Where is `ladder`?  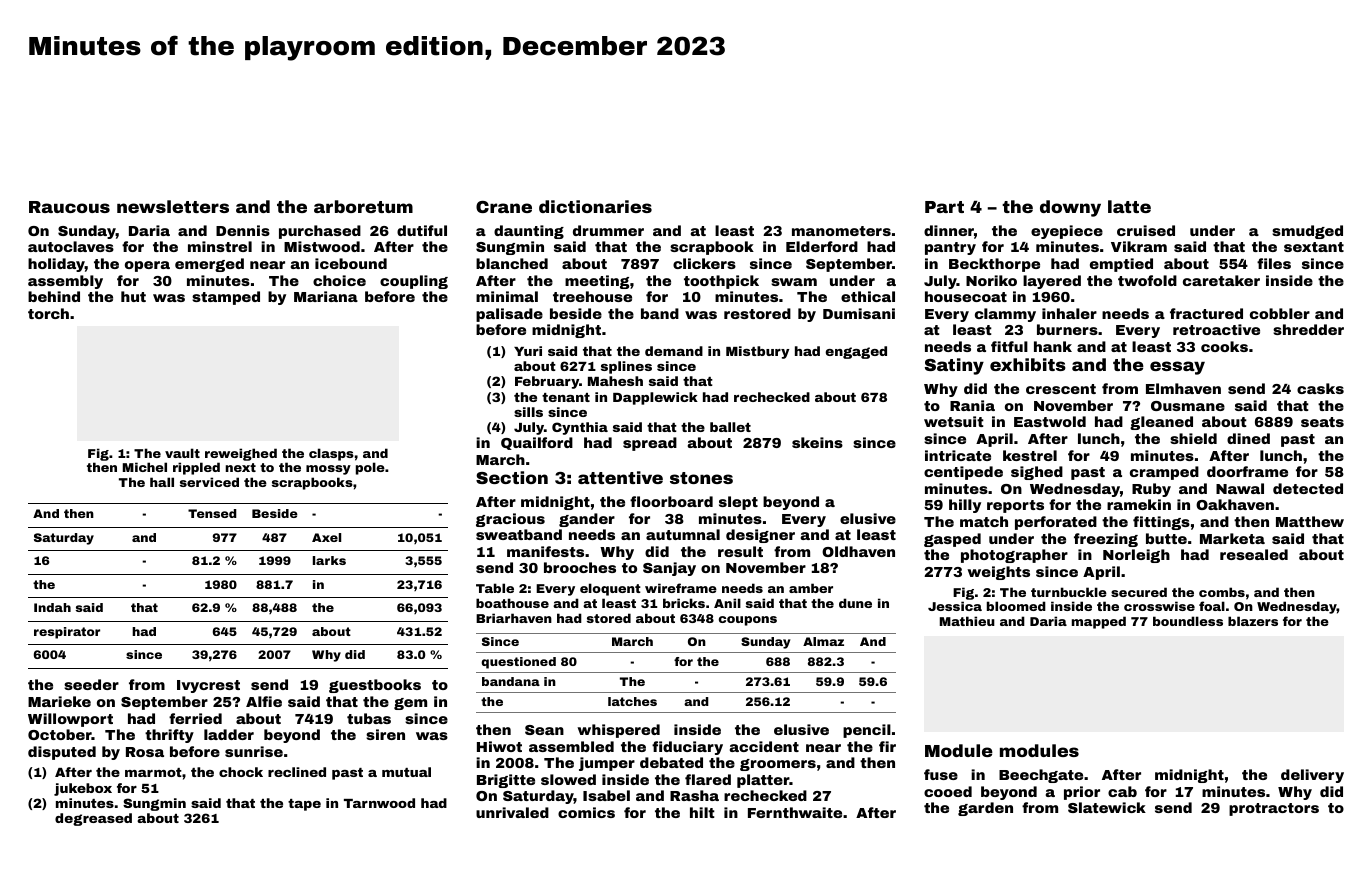 ladder is located at coordinates (229, 734).
